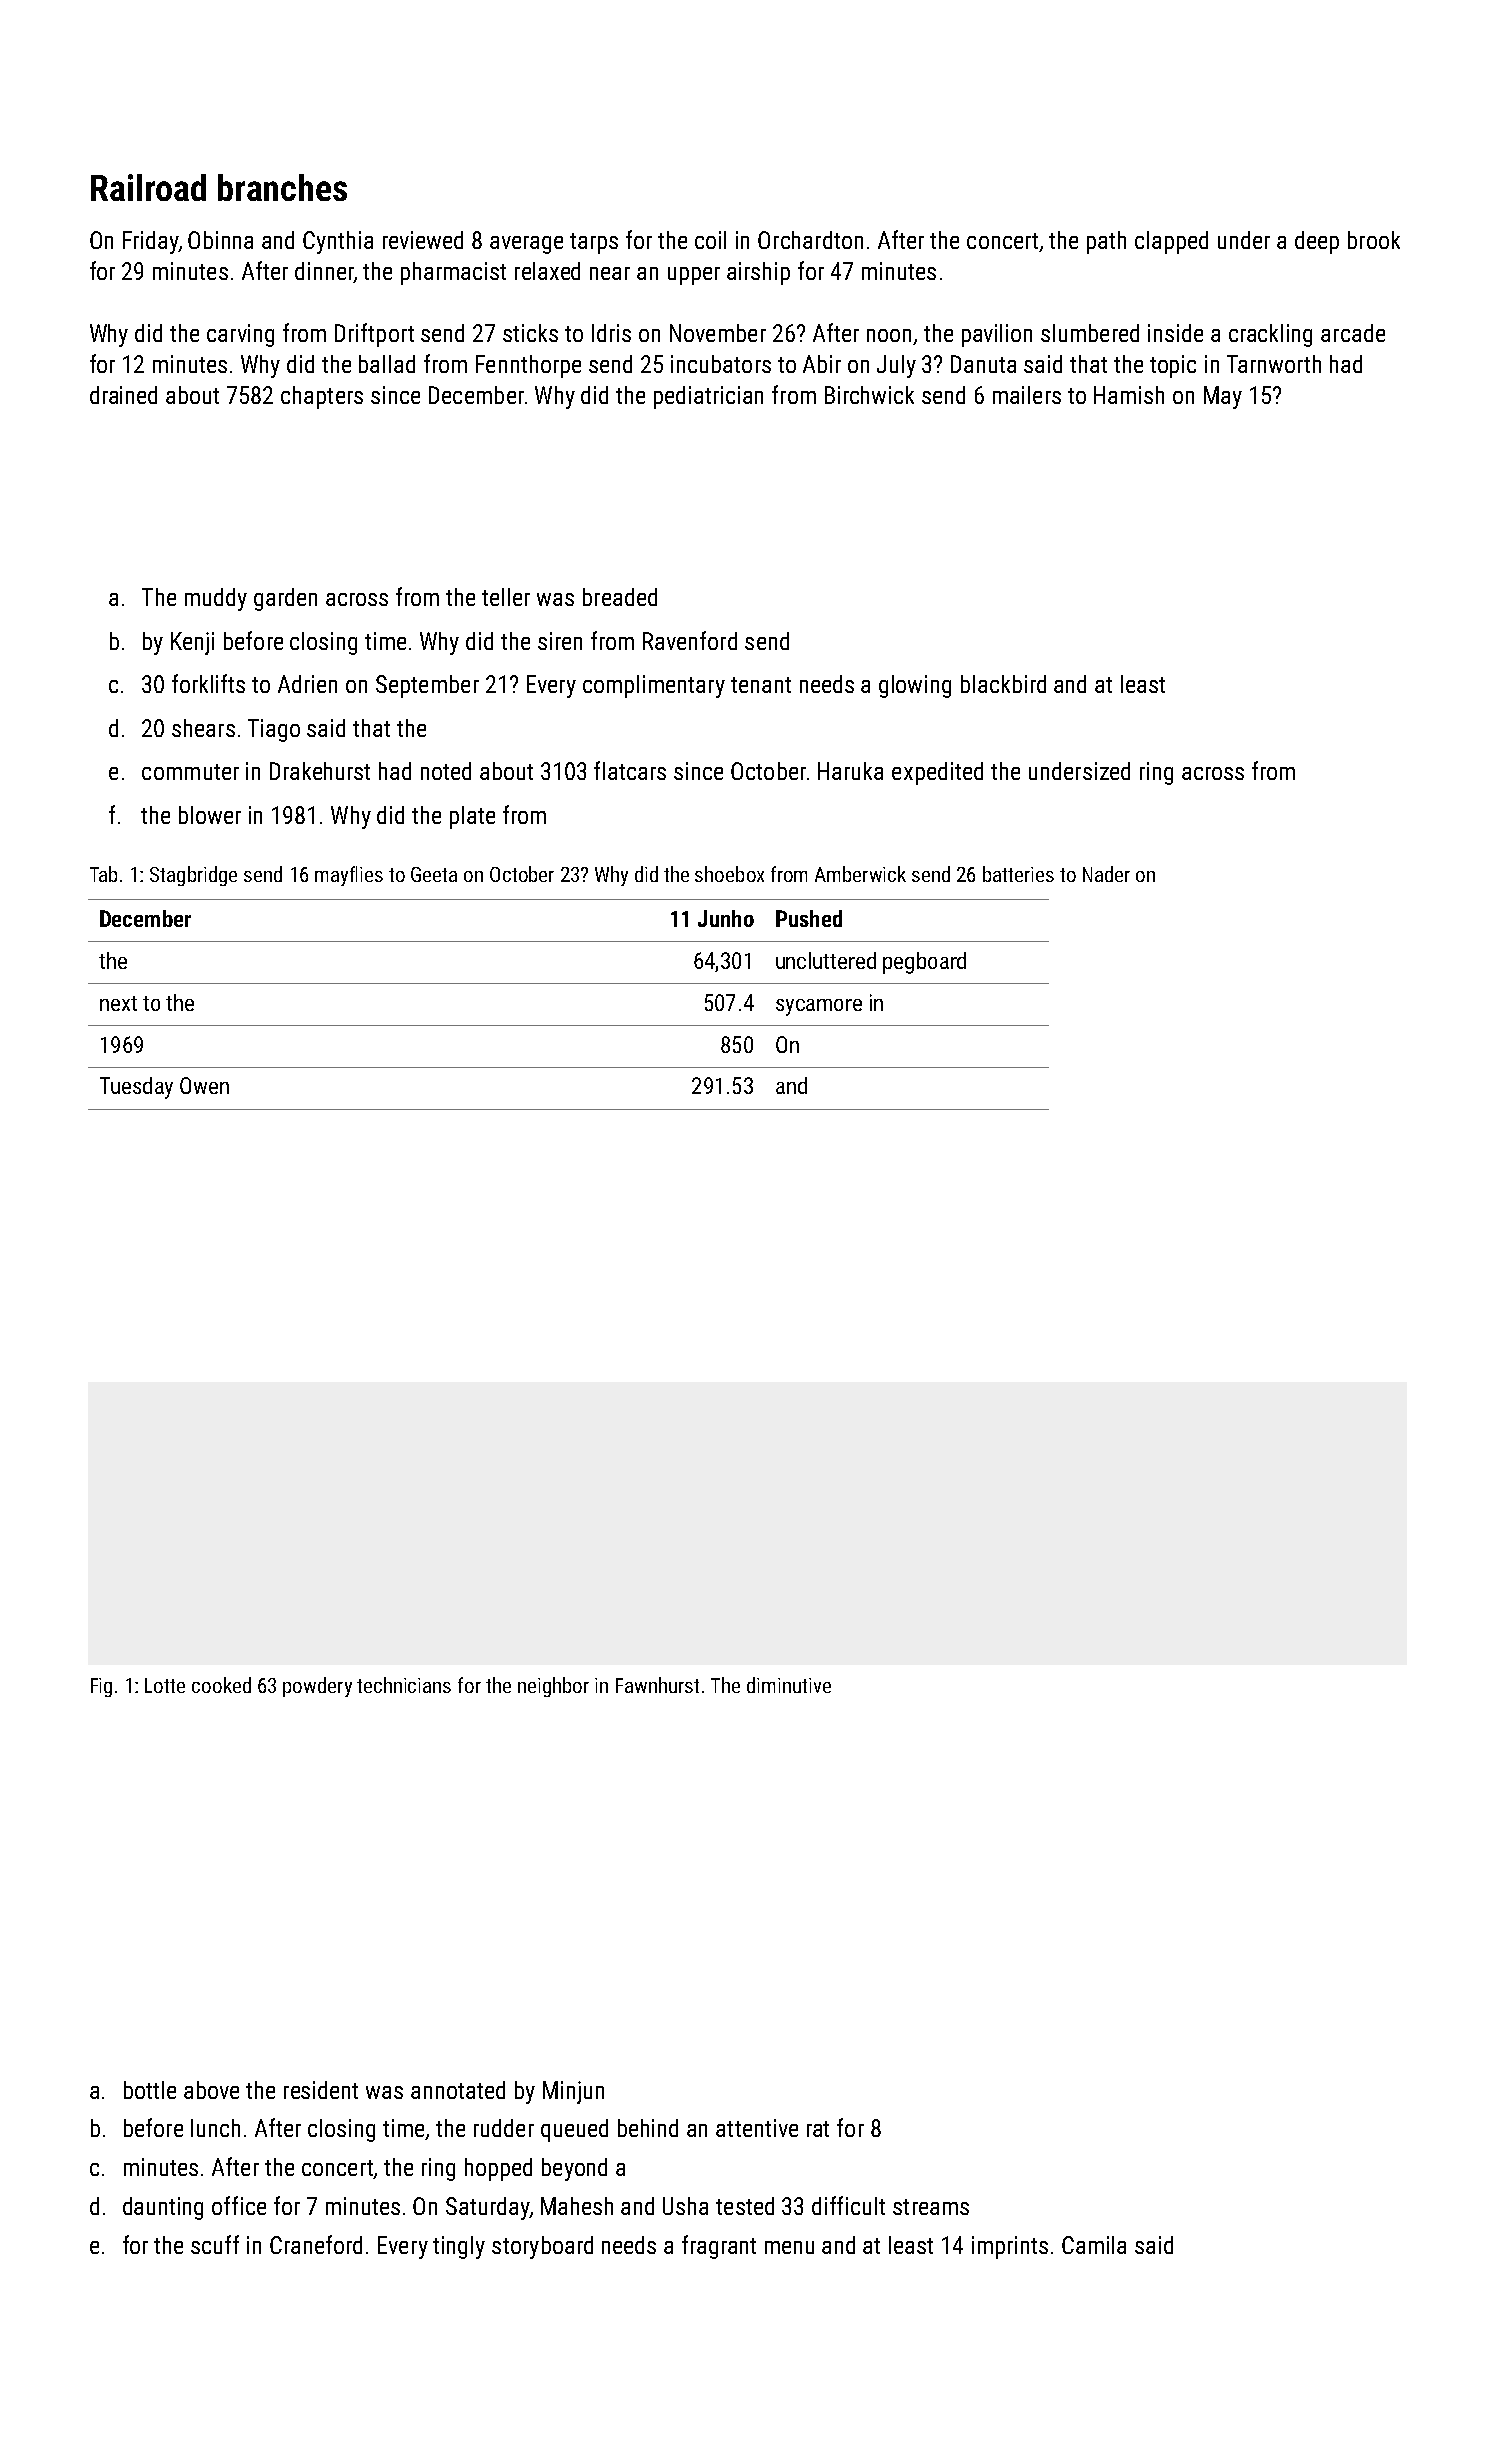 Image resolution: width=1496 pixels, height=2464 pixels. I want to click on annotated, so click(458, 2090).
